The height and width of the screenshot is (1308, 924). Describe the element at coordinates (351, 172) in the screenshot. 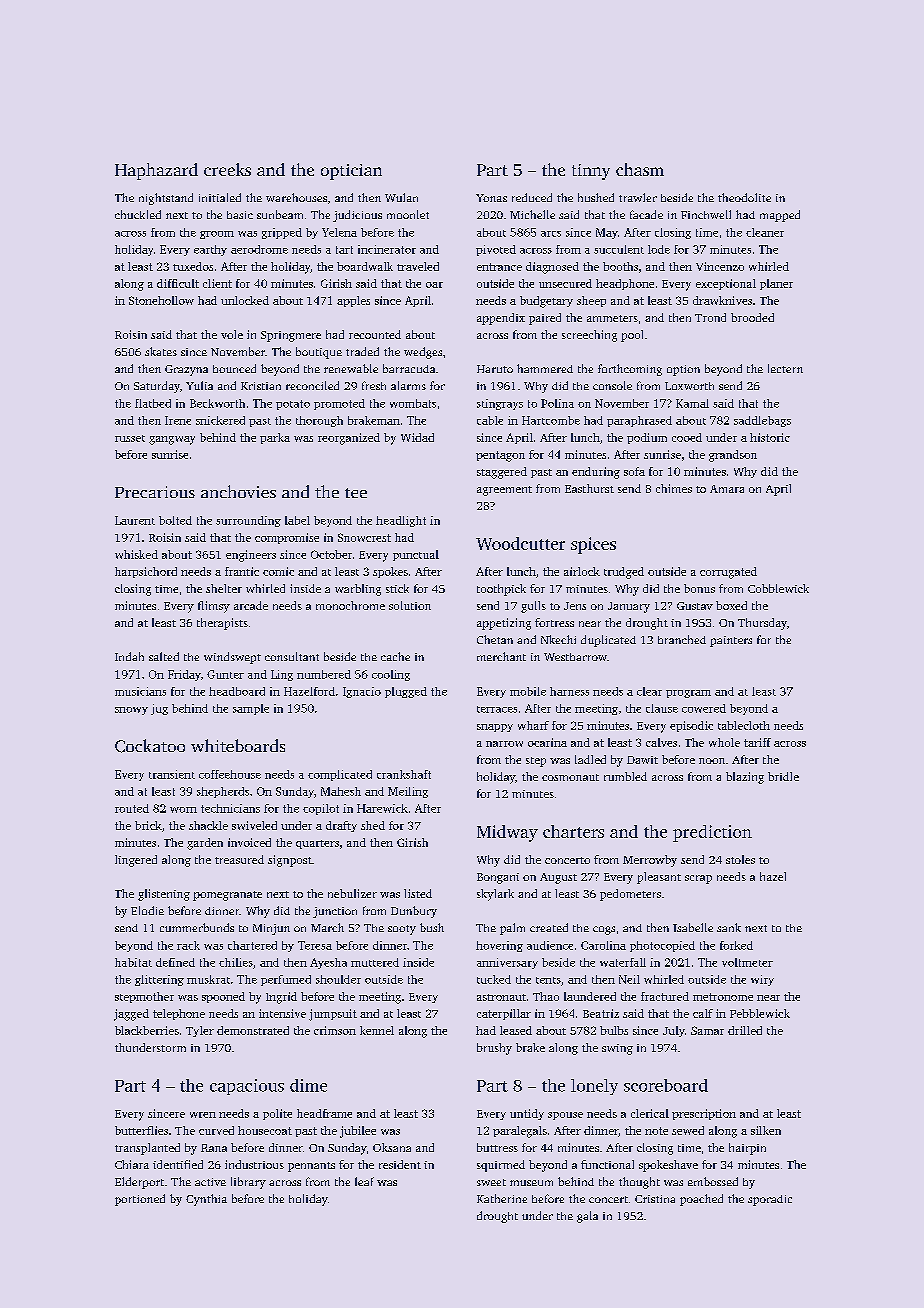

I see `optician` at that location.
